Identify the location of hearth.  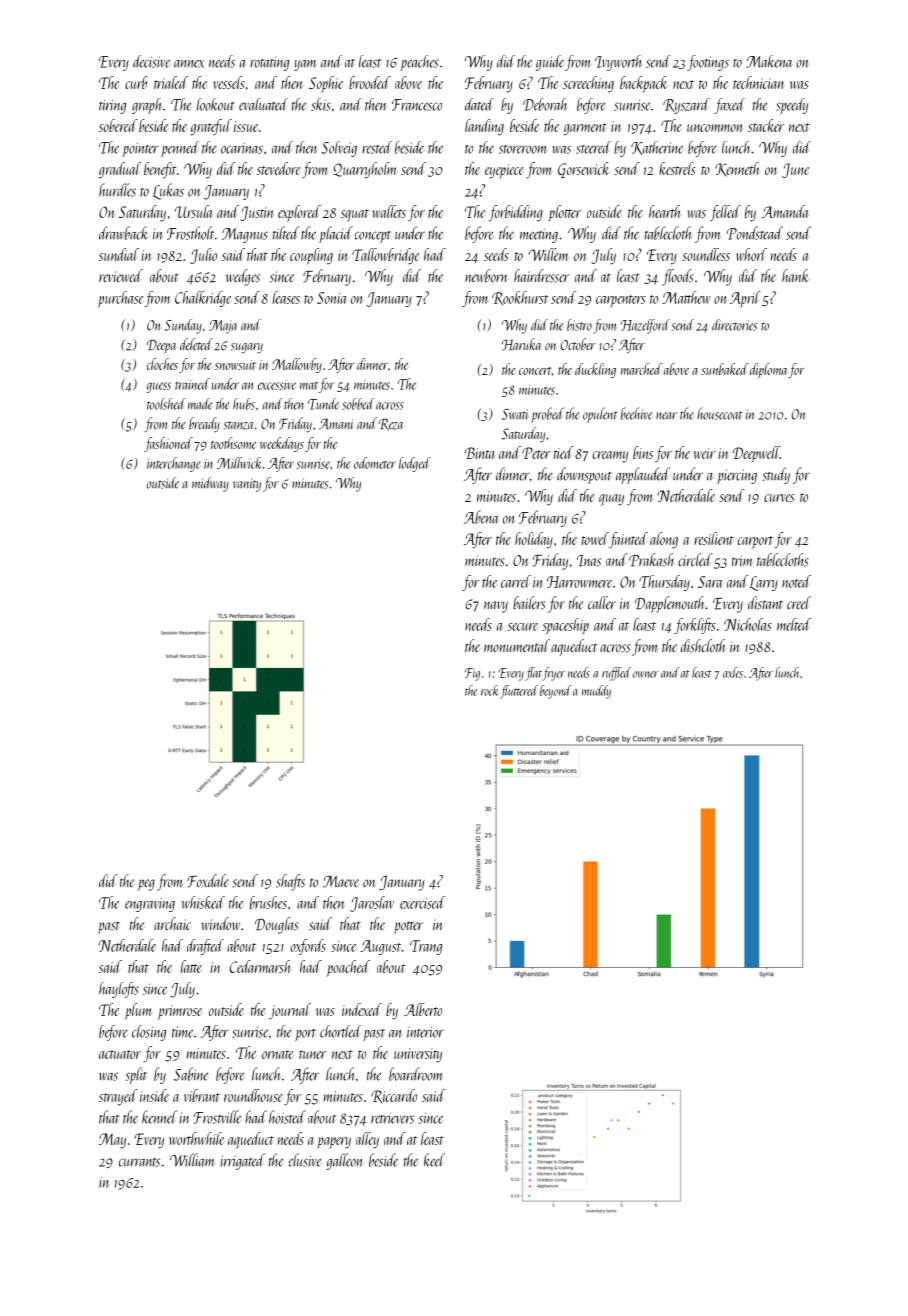
(665, 211).
